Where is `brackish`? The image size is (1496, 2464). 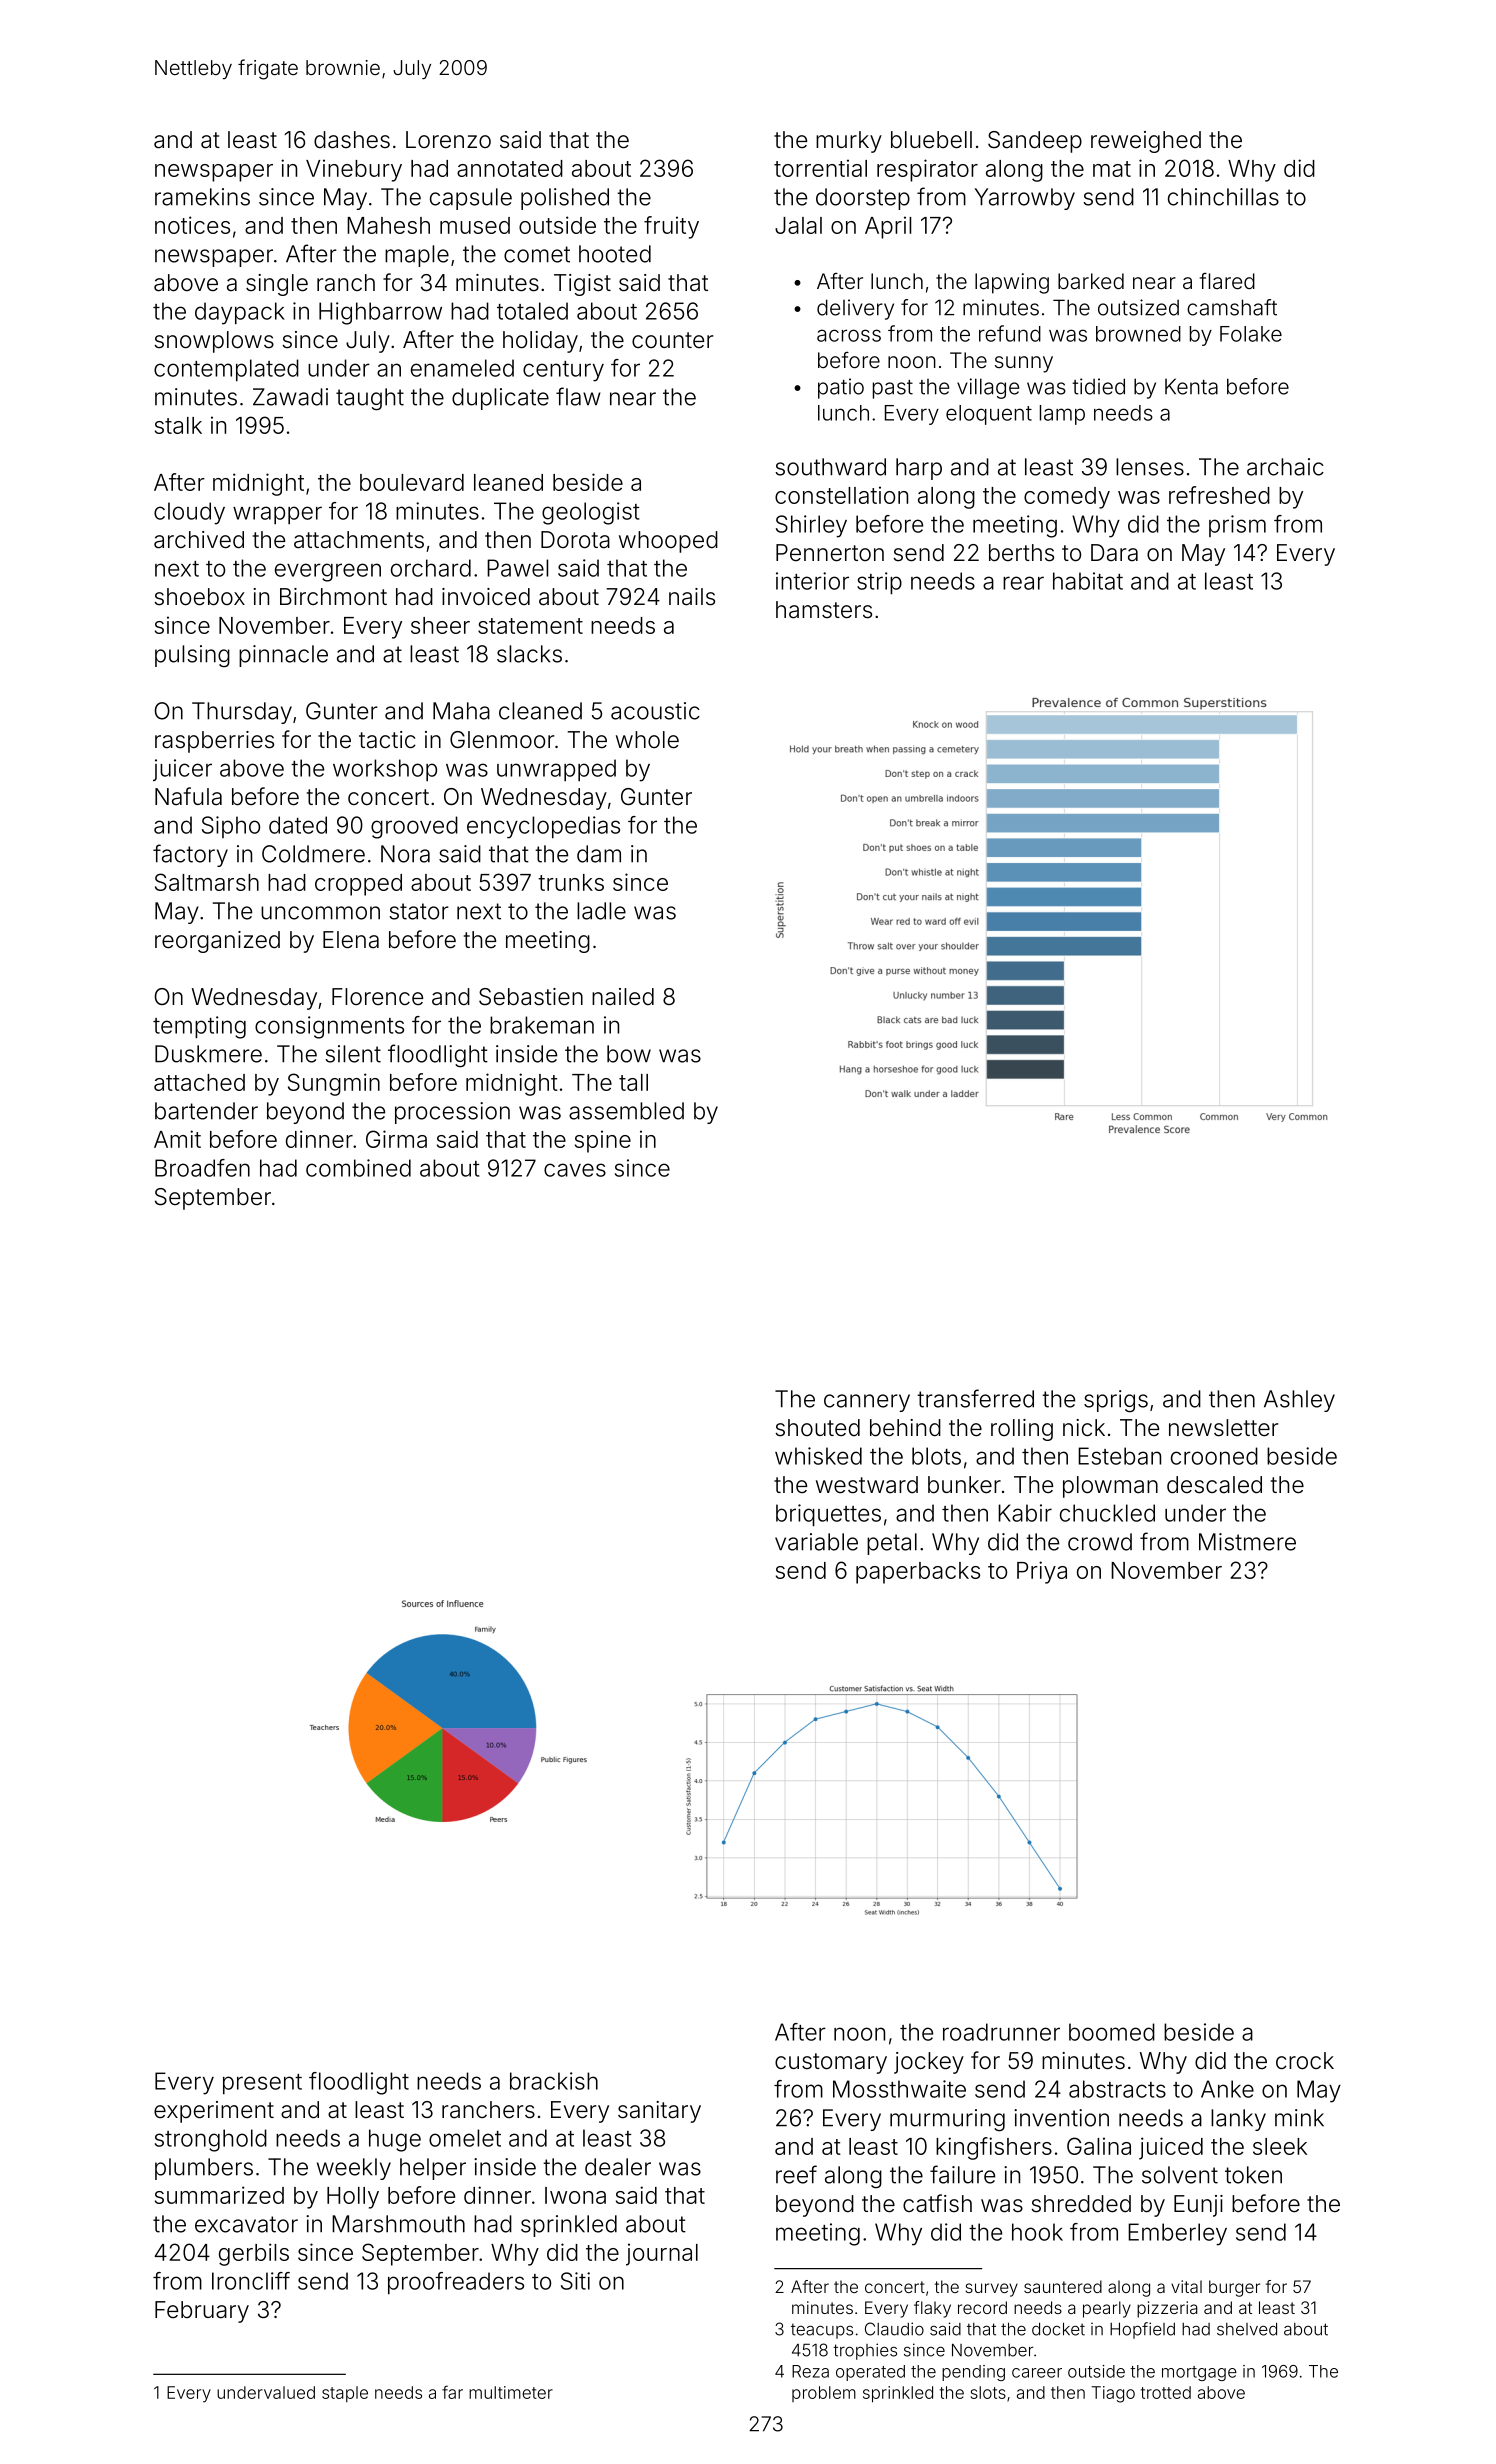 brackish is located at coordinates (554, 2081).
